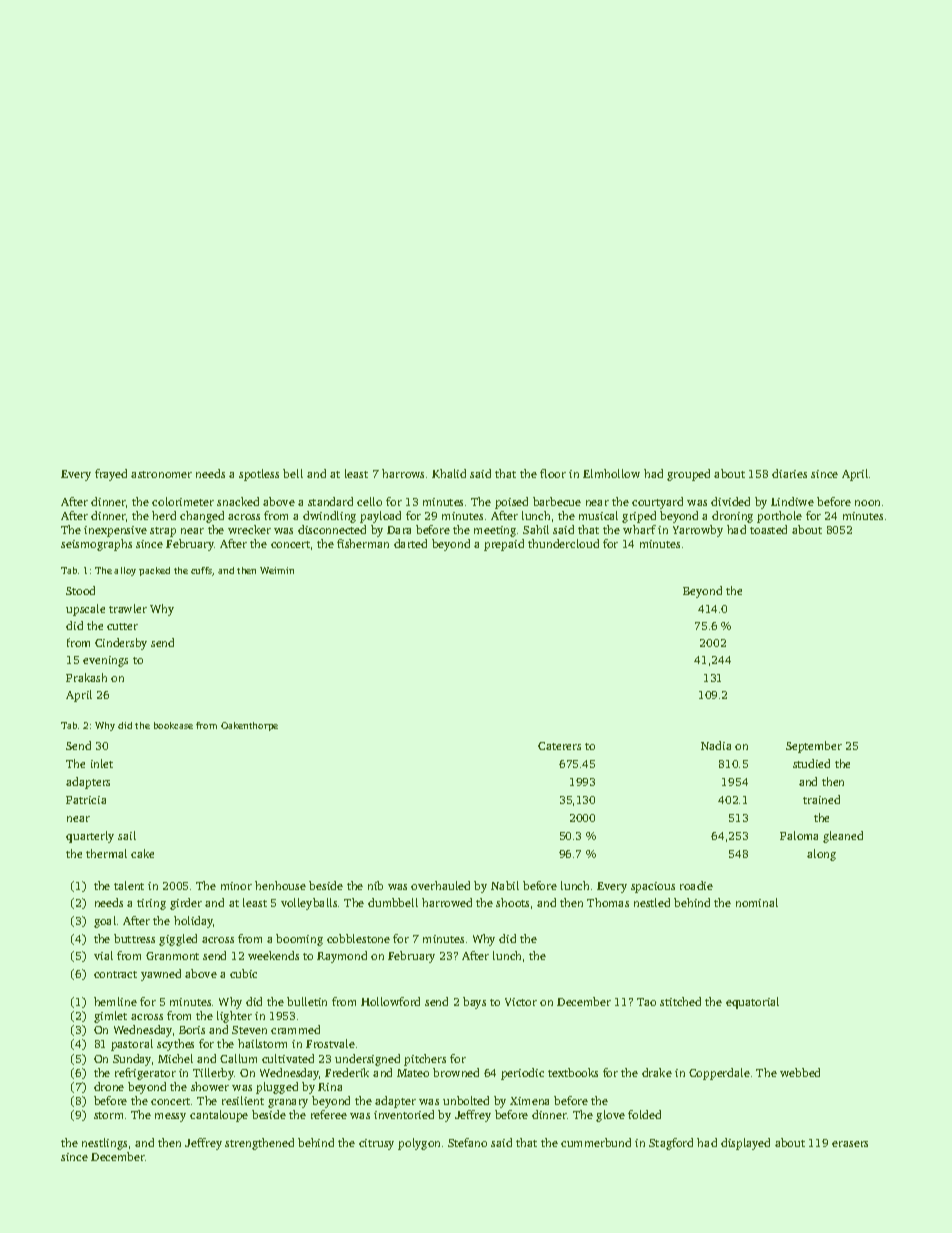 This image has height=1233, width=952. What do you see at coordinates (646, 1002) in the image?
I see `Tao` at bounding box center [646, 1002].
